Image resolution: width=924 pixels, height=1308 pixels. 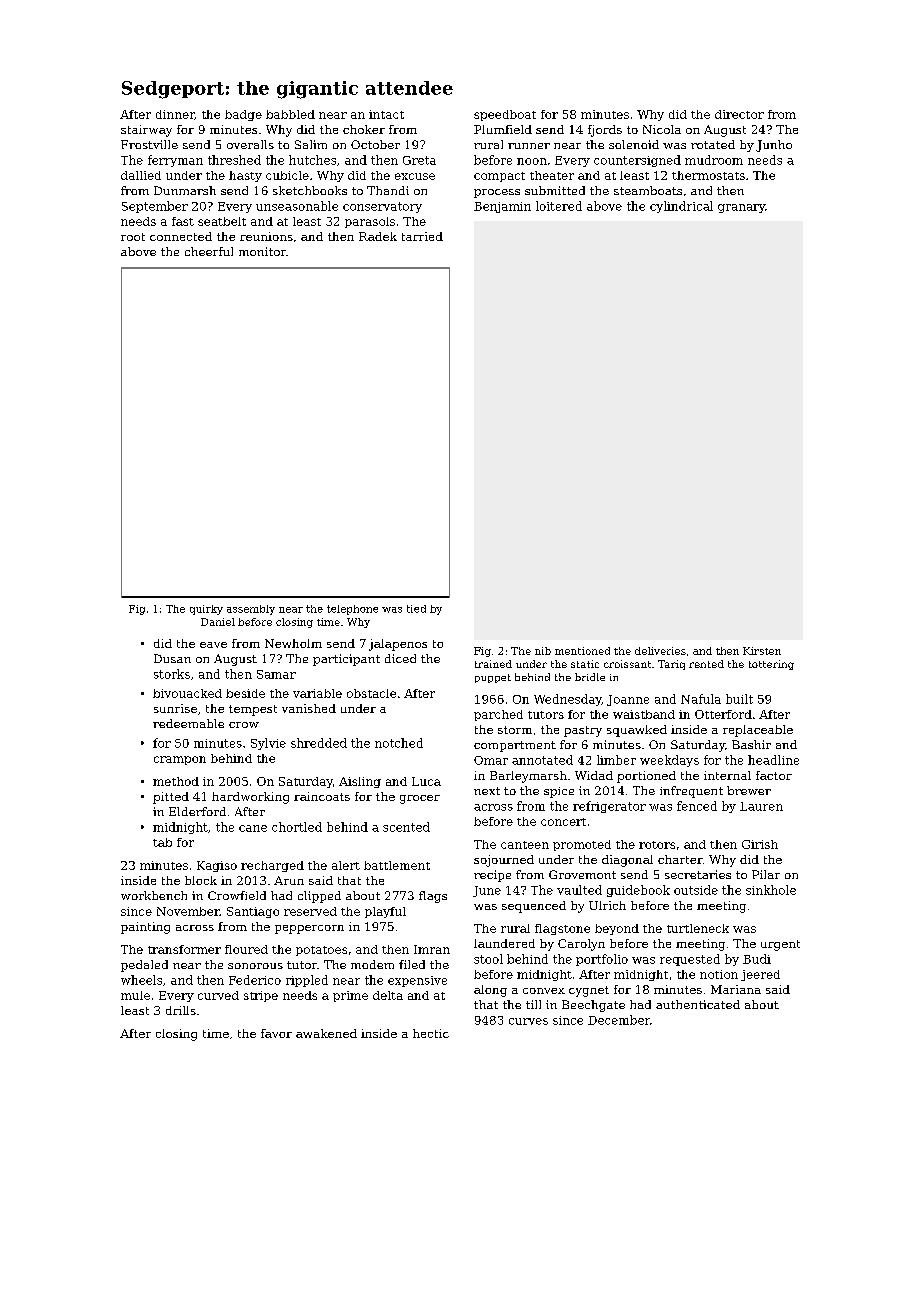 I want to click on pitted, so click(x=171, y=798).
